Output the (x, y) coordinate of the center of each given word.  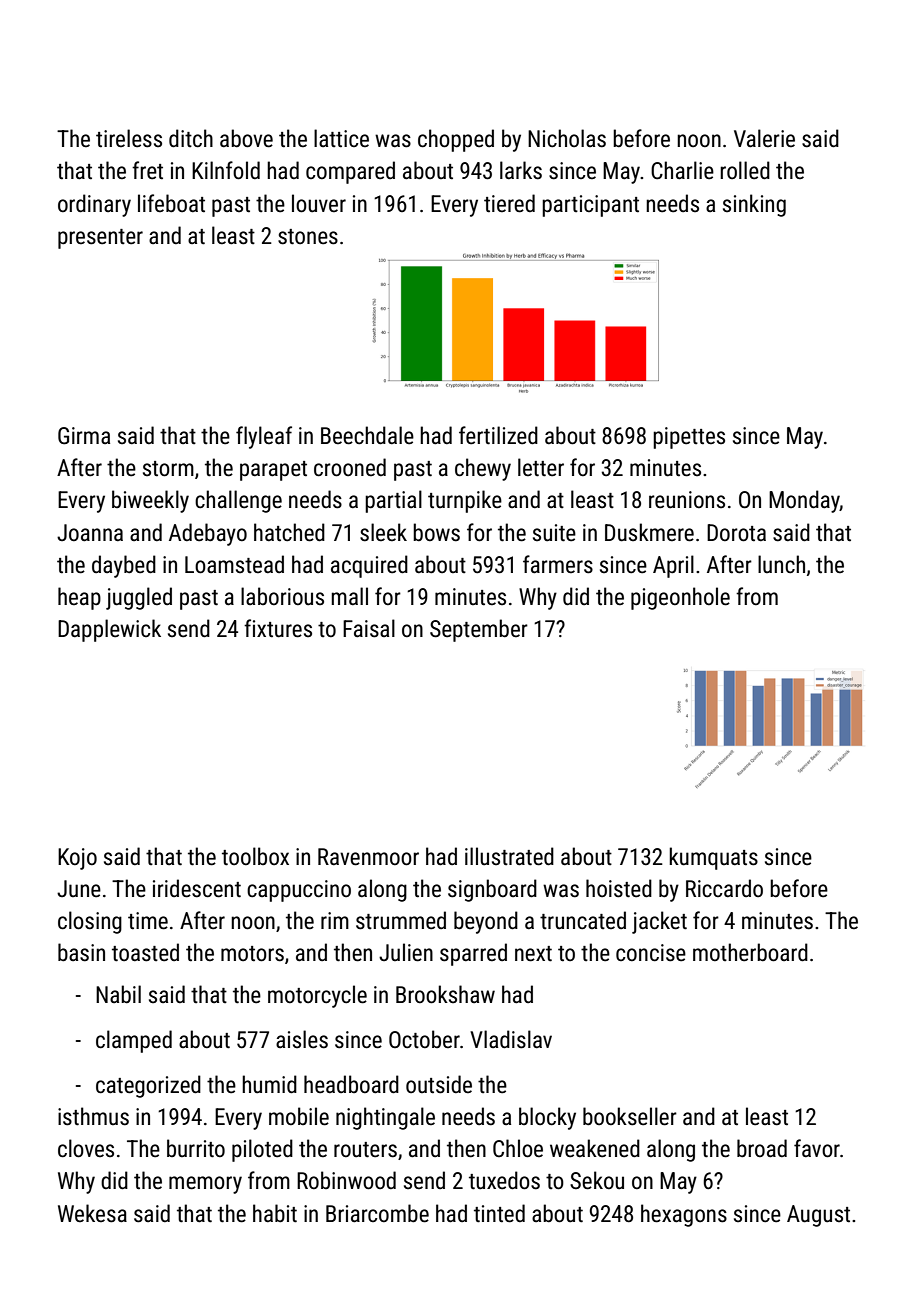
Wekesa (92, 1213)
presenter (100, 239)
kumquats (713, 858)
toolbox (255, 856)
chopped (456, 140)
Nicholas (567, 138)
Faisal (369, 628)
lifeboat (171, 203)
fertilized (498, 435)
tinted (499, 1213)
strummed (401, 920)
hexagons (684, 1215)
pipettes (689, 438)
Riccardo (724, 888)
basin (81, 952)
